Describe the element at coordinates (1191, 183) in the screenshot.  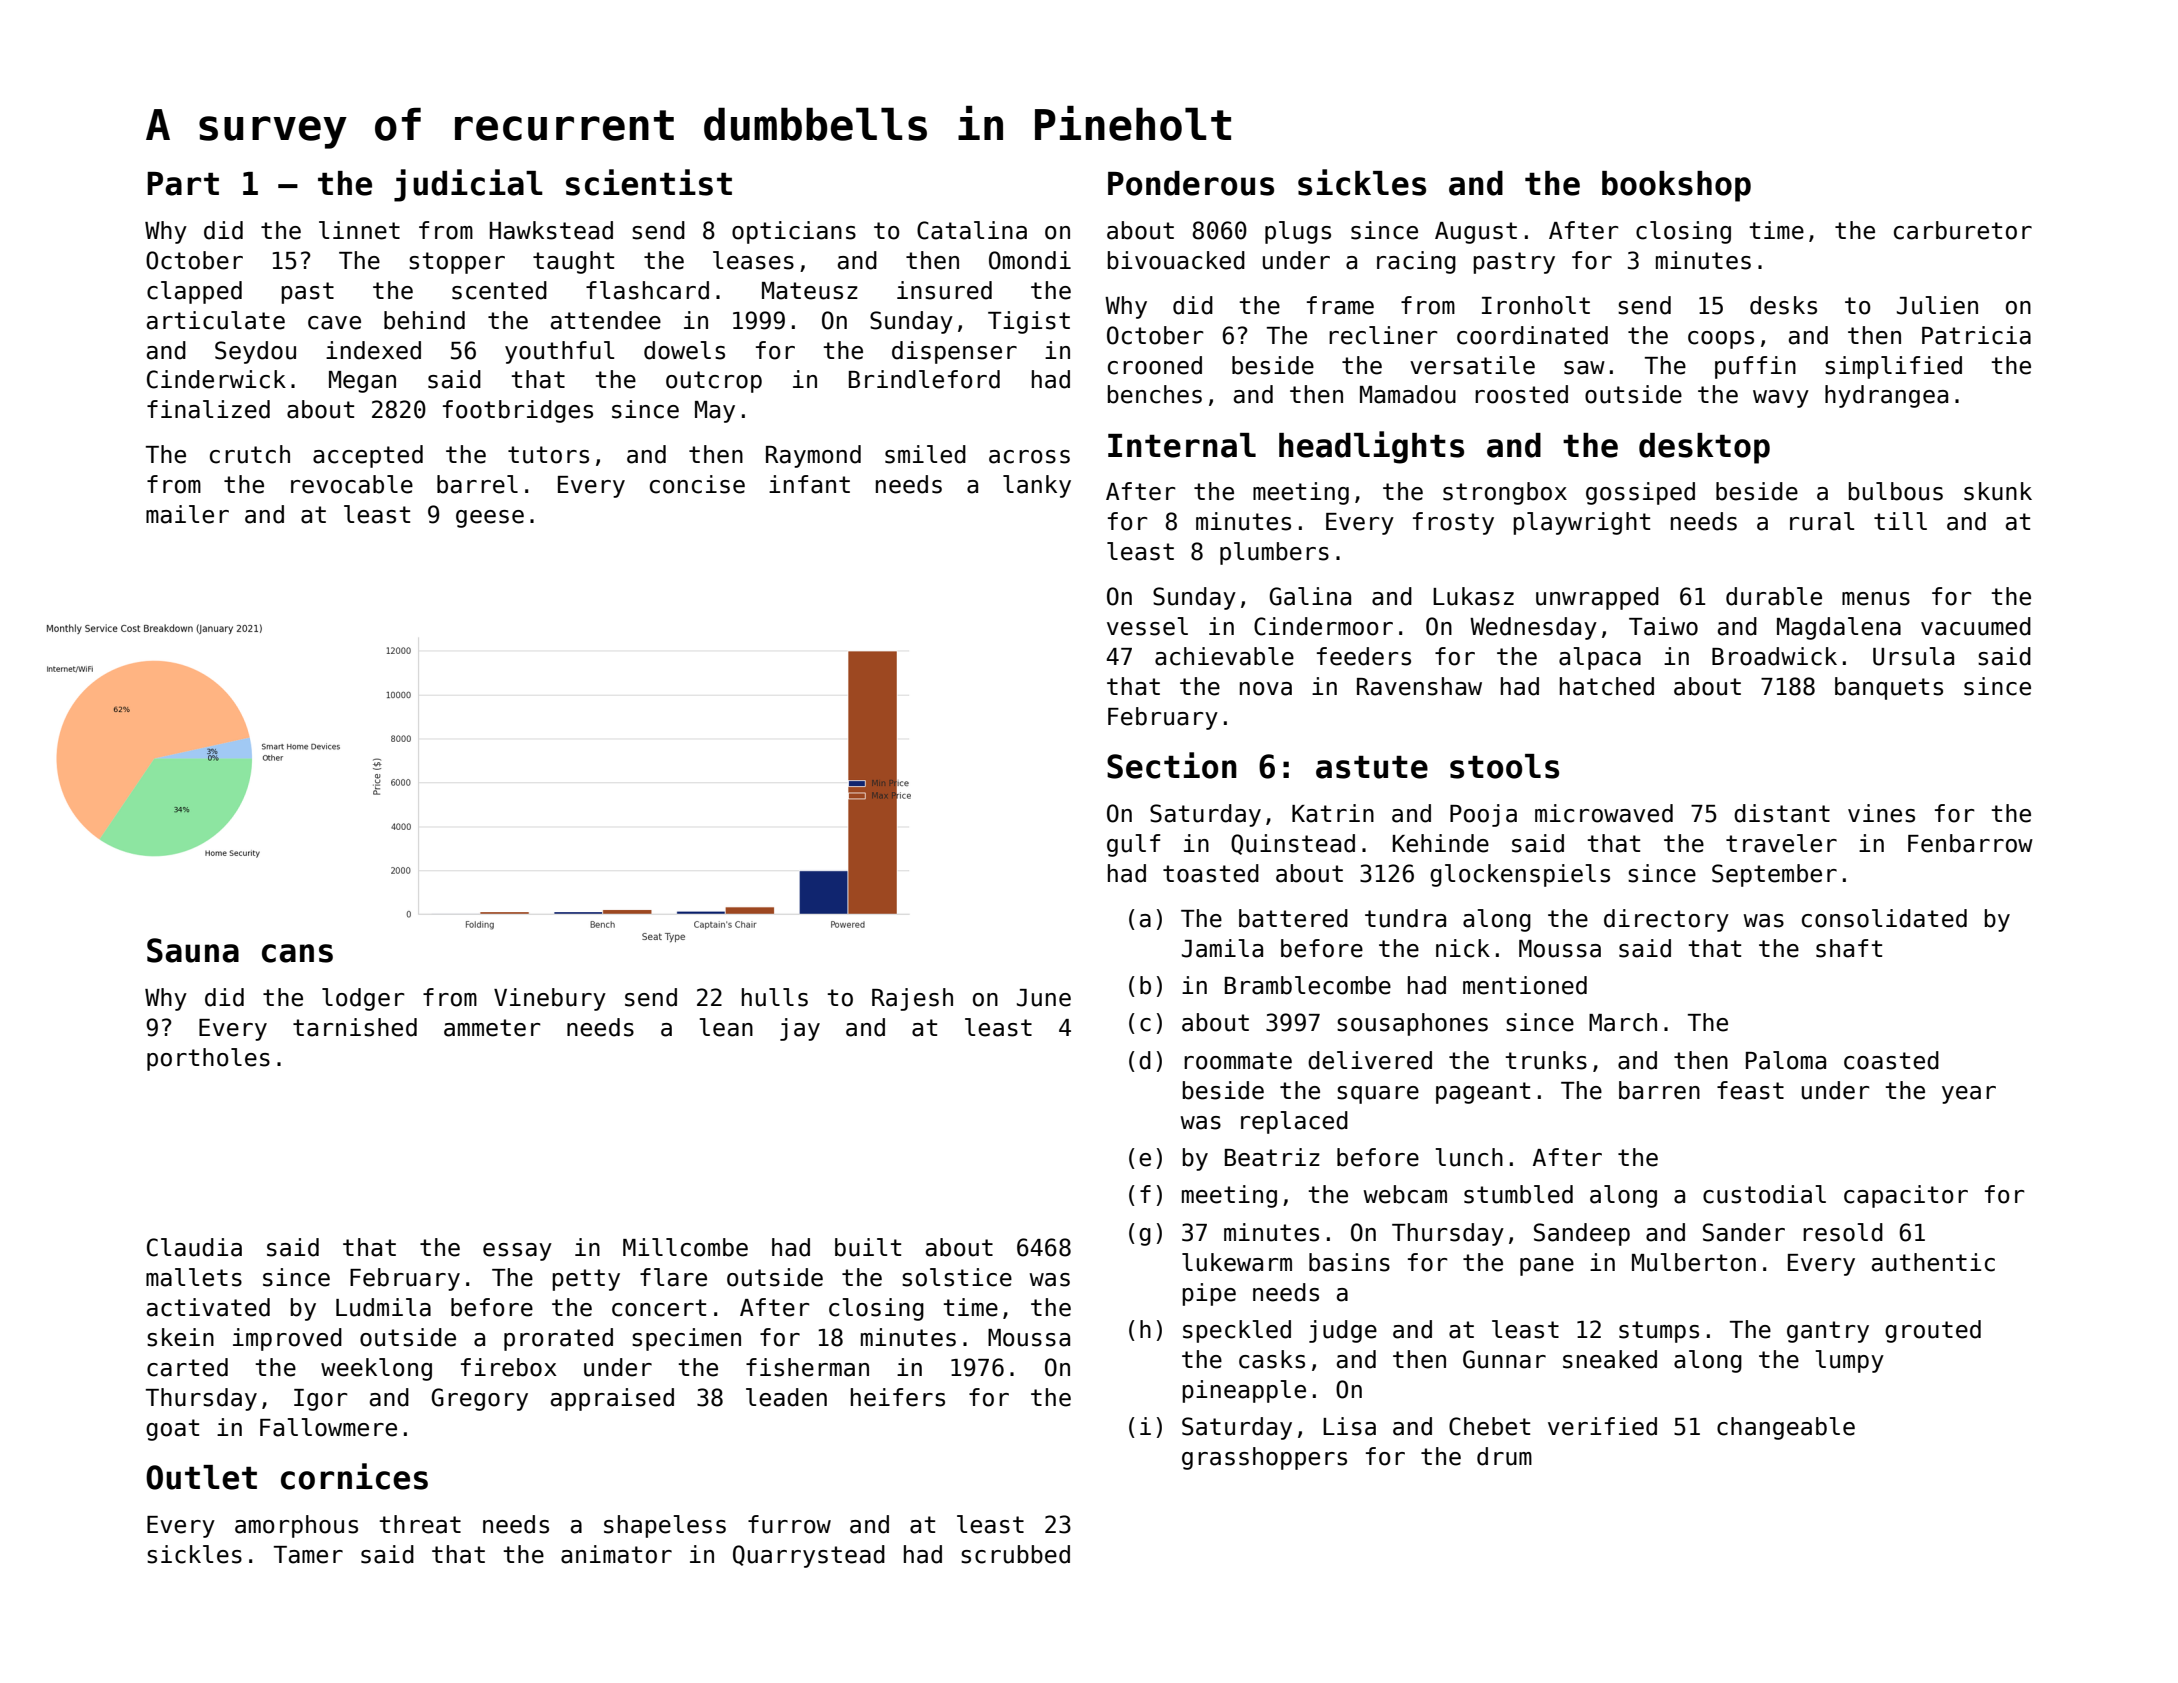
I see `Ponderous` at that location.
